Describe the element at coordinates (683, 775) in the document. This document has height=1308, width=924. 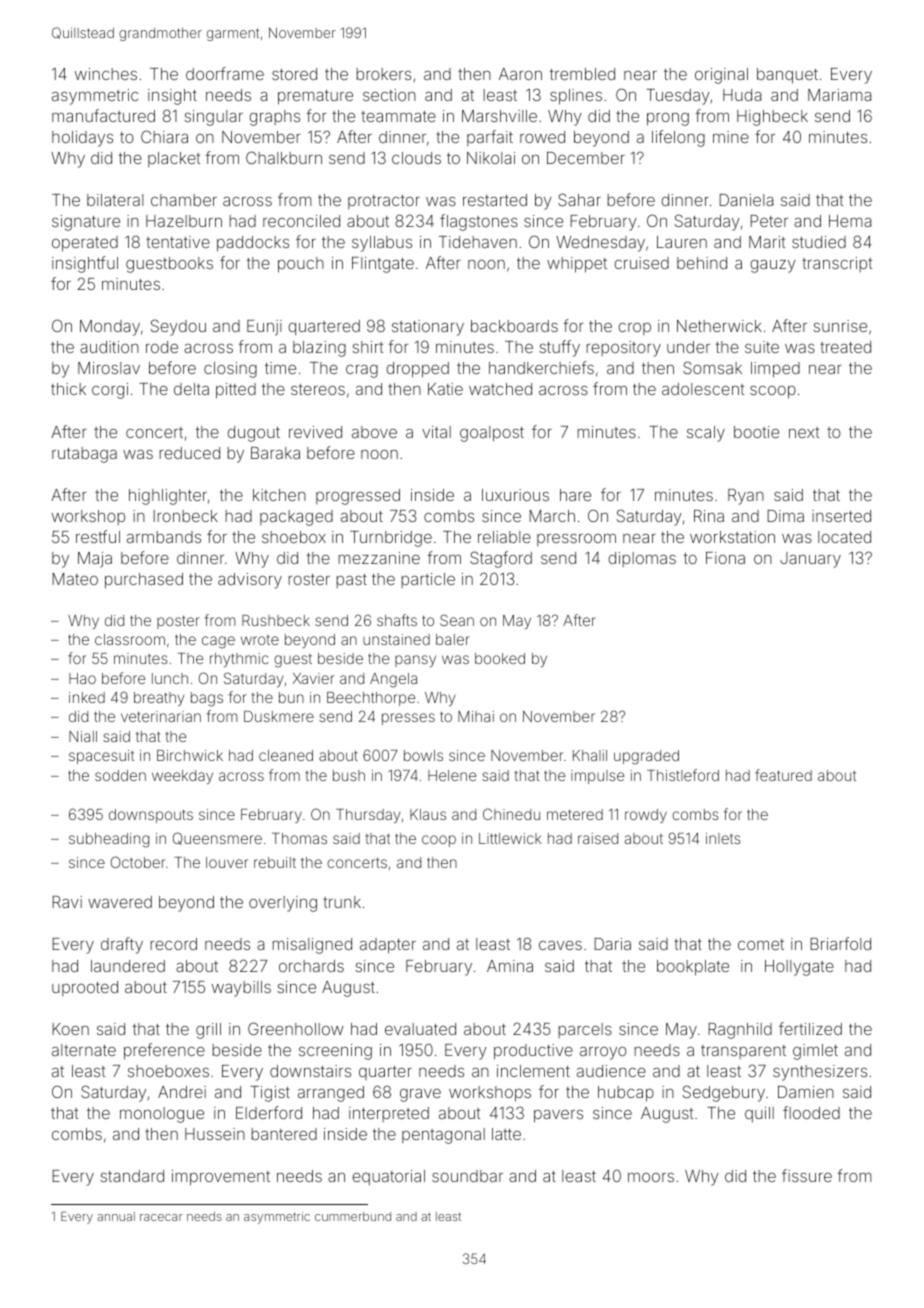
I see `Thistleford` at that location.
